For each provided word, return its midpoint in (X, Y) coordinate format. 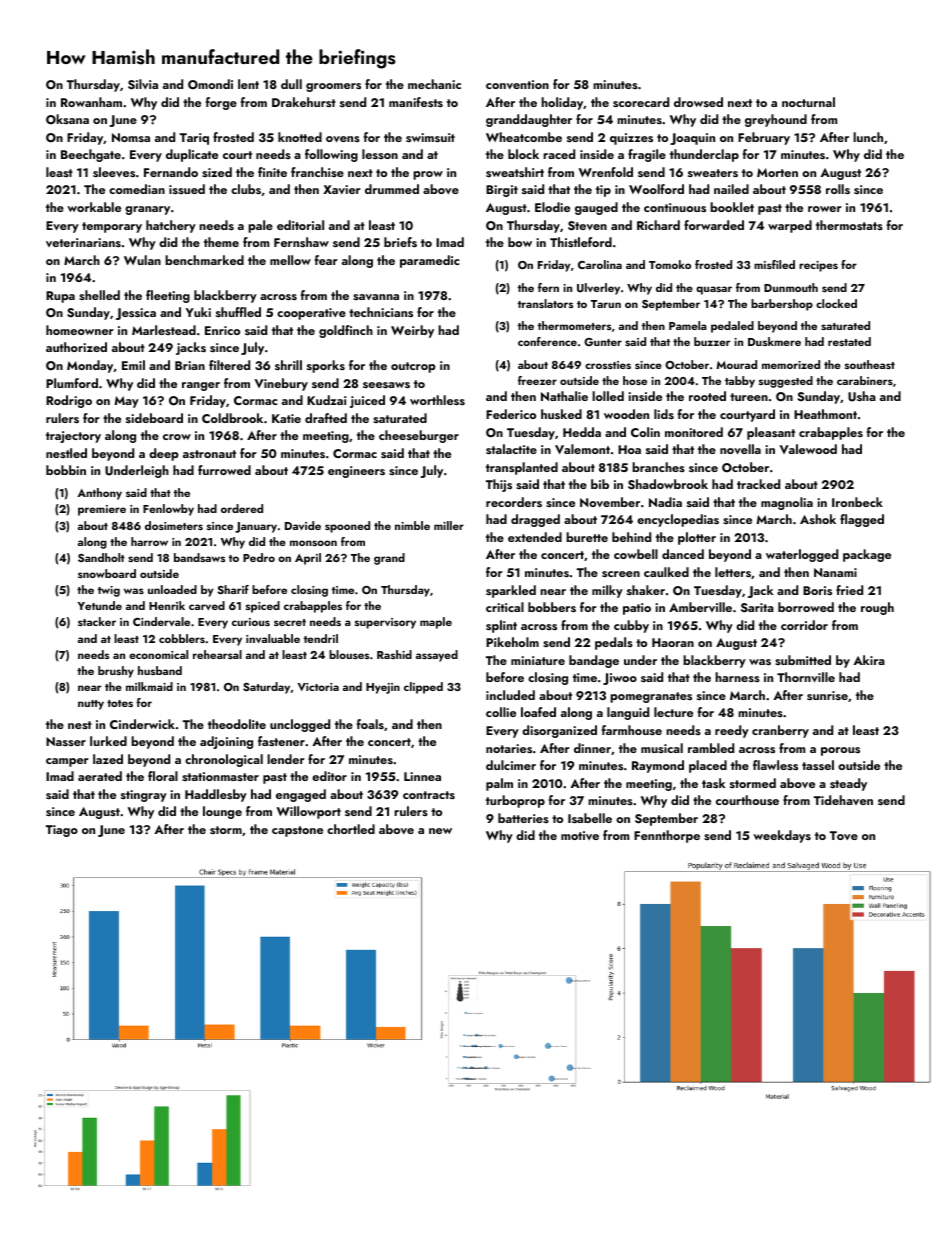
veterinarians (83, 242)
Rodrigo (69, 401)
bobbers (552, 607)
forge (221, 103)
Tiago (62, 831)
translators (545, 303)
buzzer (712, 341)
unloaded (172, 589)
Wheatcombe (524, 137)
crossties (608, 365)
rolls (838, 189)
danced (683, 554)
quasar (714, 290)
